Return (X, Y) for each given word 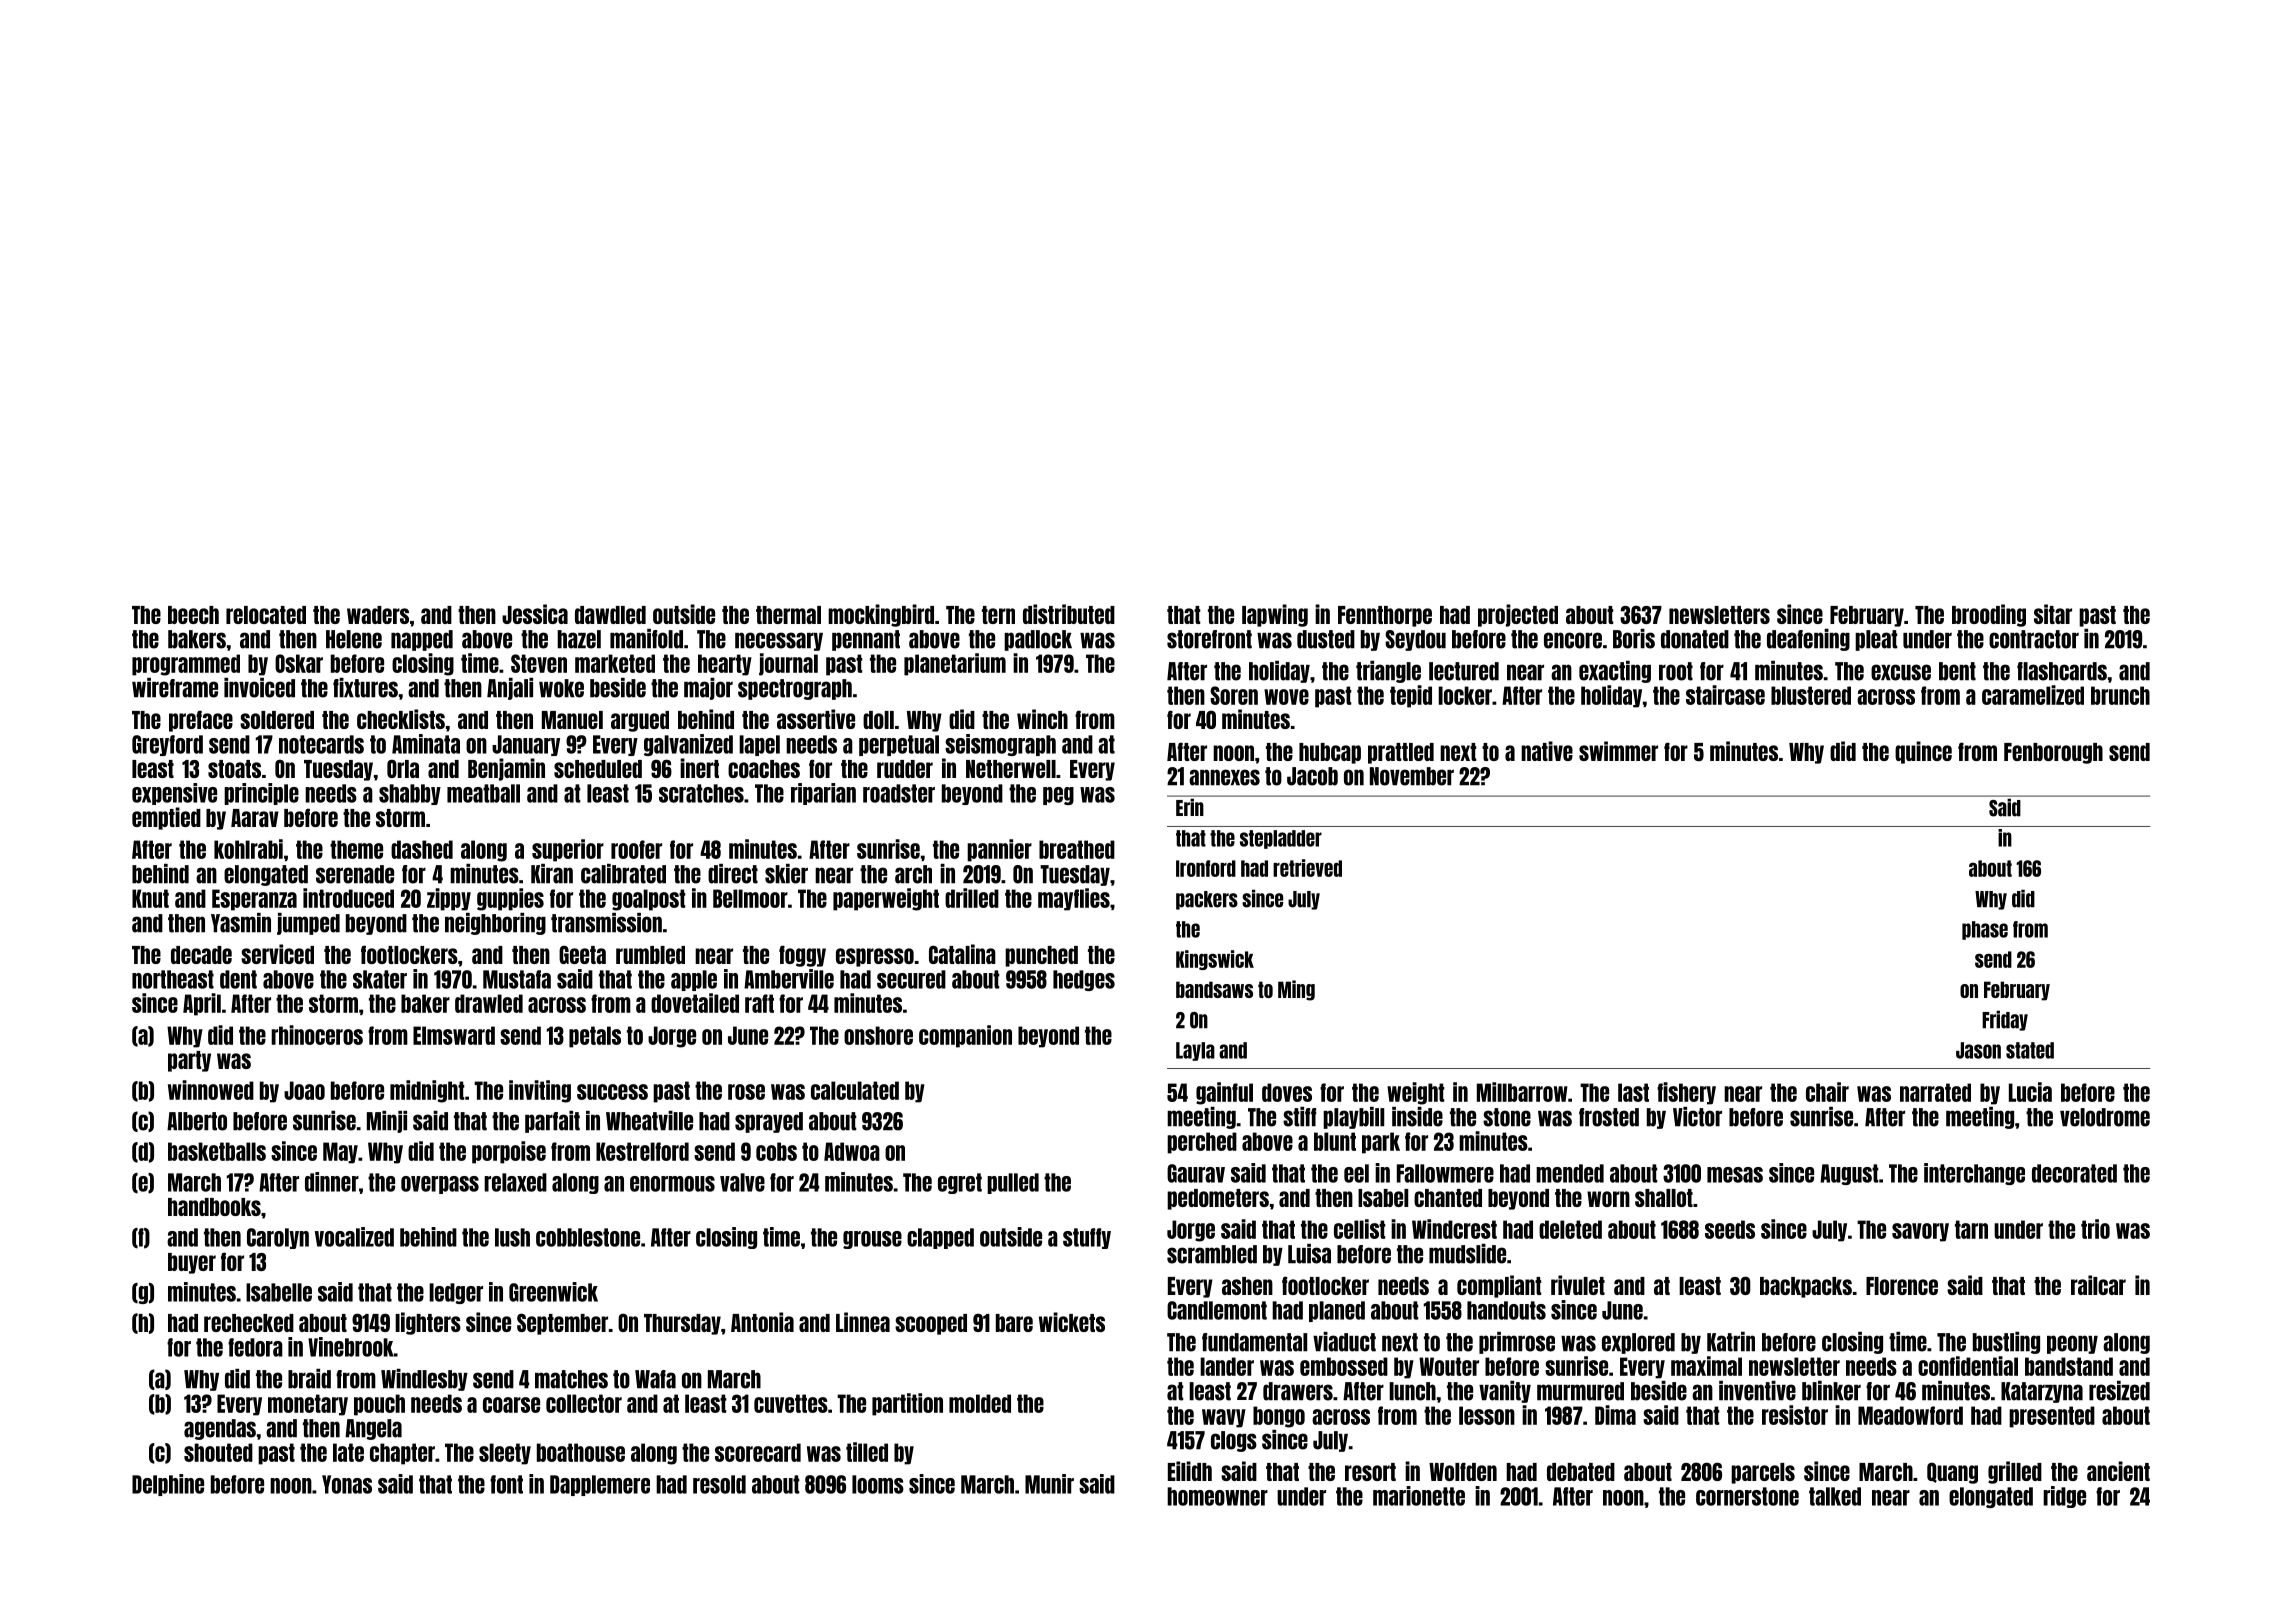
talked (1835, 1496)
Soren (1234, 695)
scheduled (598, 769)
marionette (1419, 1496)
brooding (1989, 615)
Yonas (347, 1484)
